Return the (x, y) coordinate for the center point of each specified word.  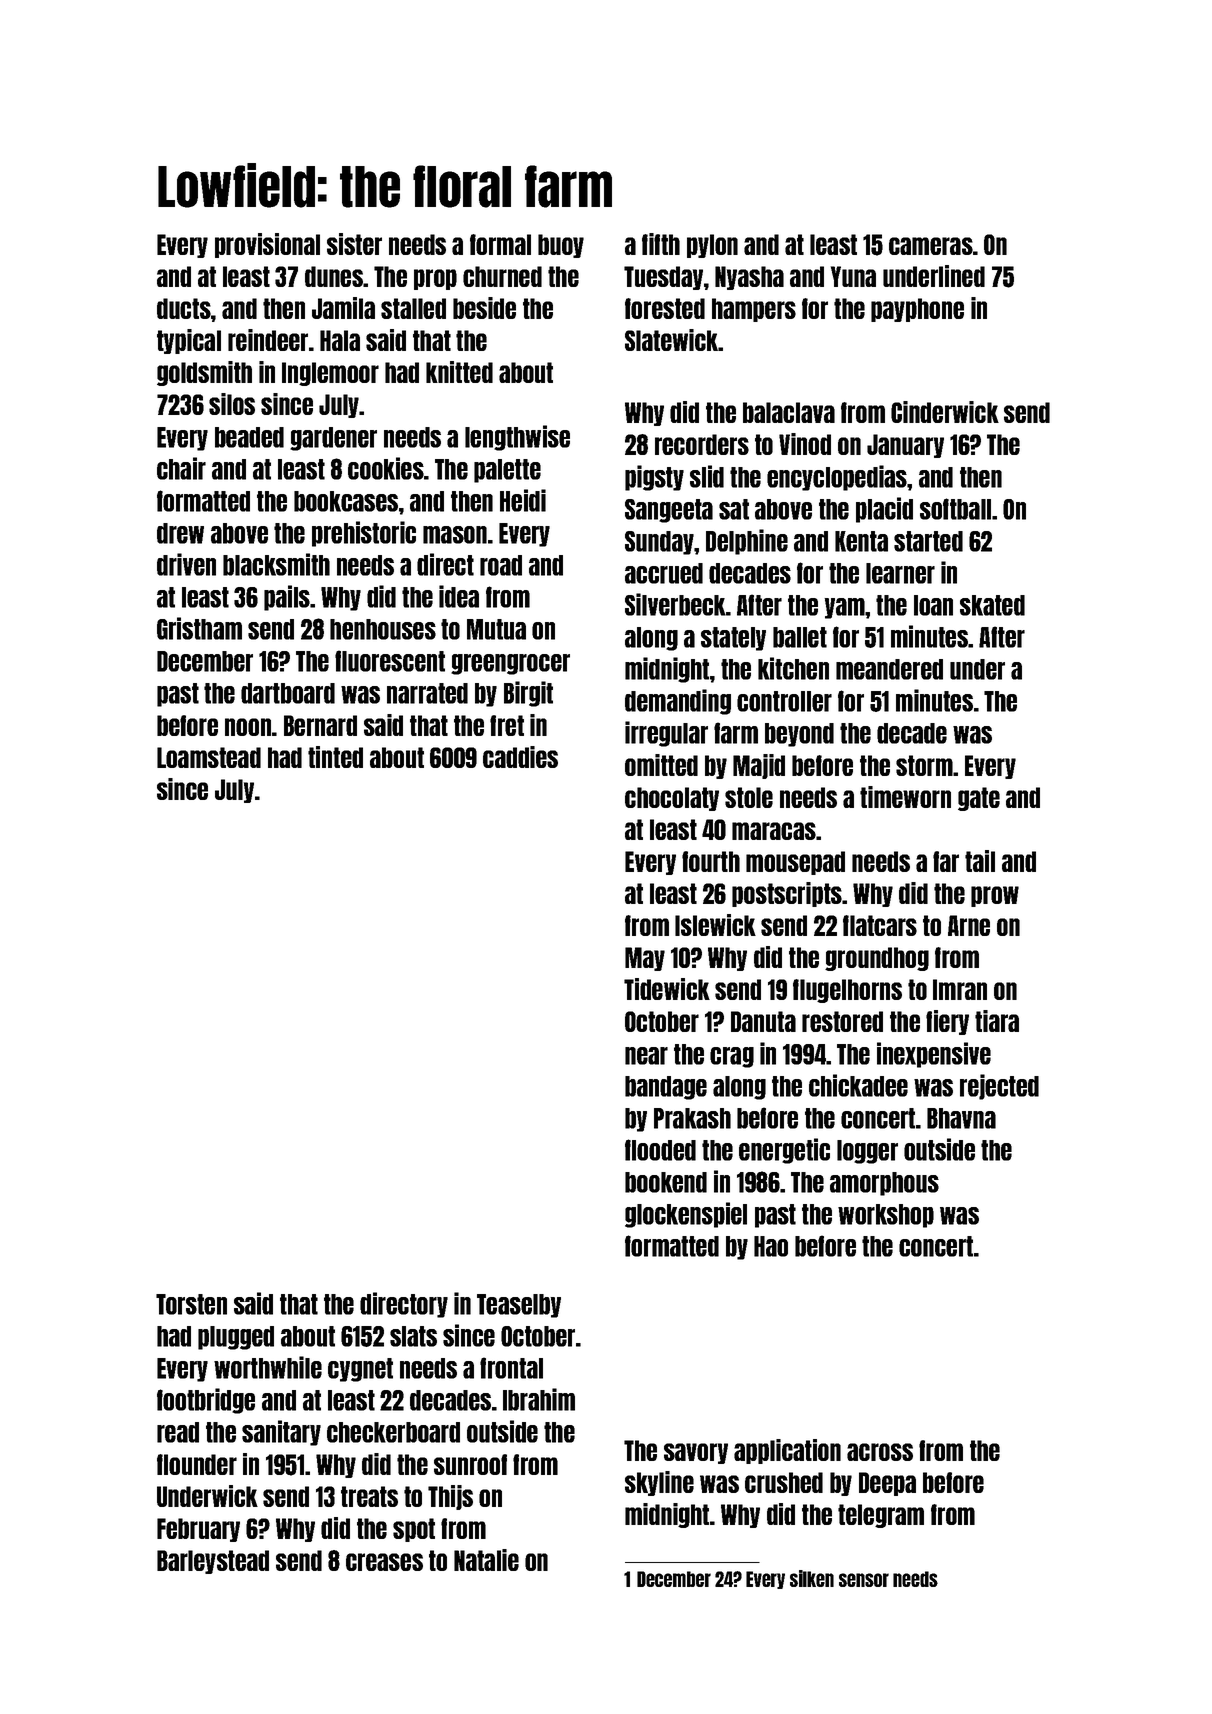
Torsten (191, 1304)
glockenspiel (686, 1215)
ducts (184, 308)
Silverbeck (675, 604)
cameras (931, 246)
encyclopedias (837, 478)
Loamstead (209, 757)
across (880, 1452)
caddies (520, 757)
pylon (712, 246)
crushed (784, 1482)
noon (248, 727)
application (787, 1451)
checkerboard (393, 1432)
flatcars (880, 925)
